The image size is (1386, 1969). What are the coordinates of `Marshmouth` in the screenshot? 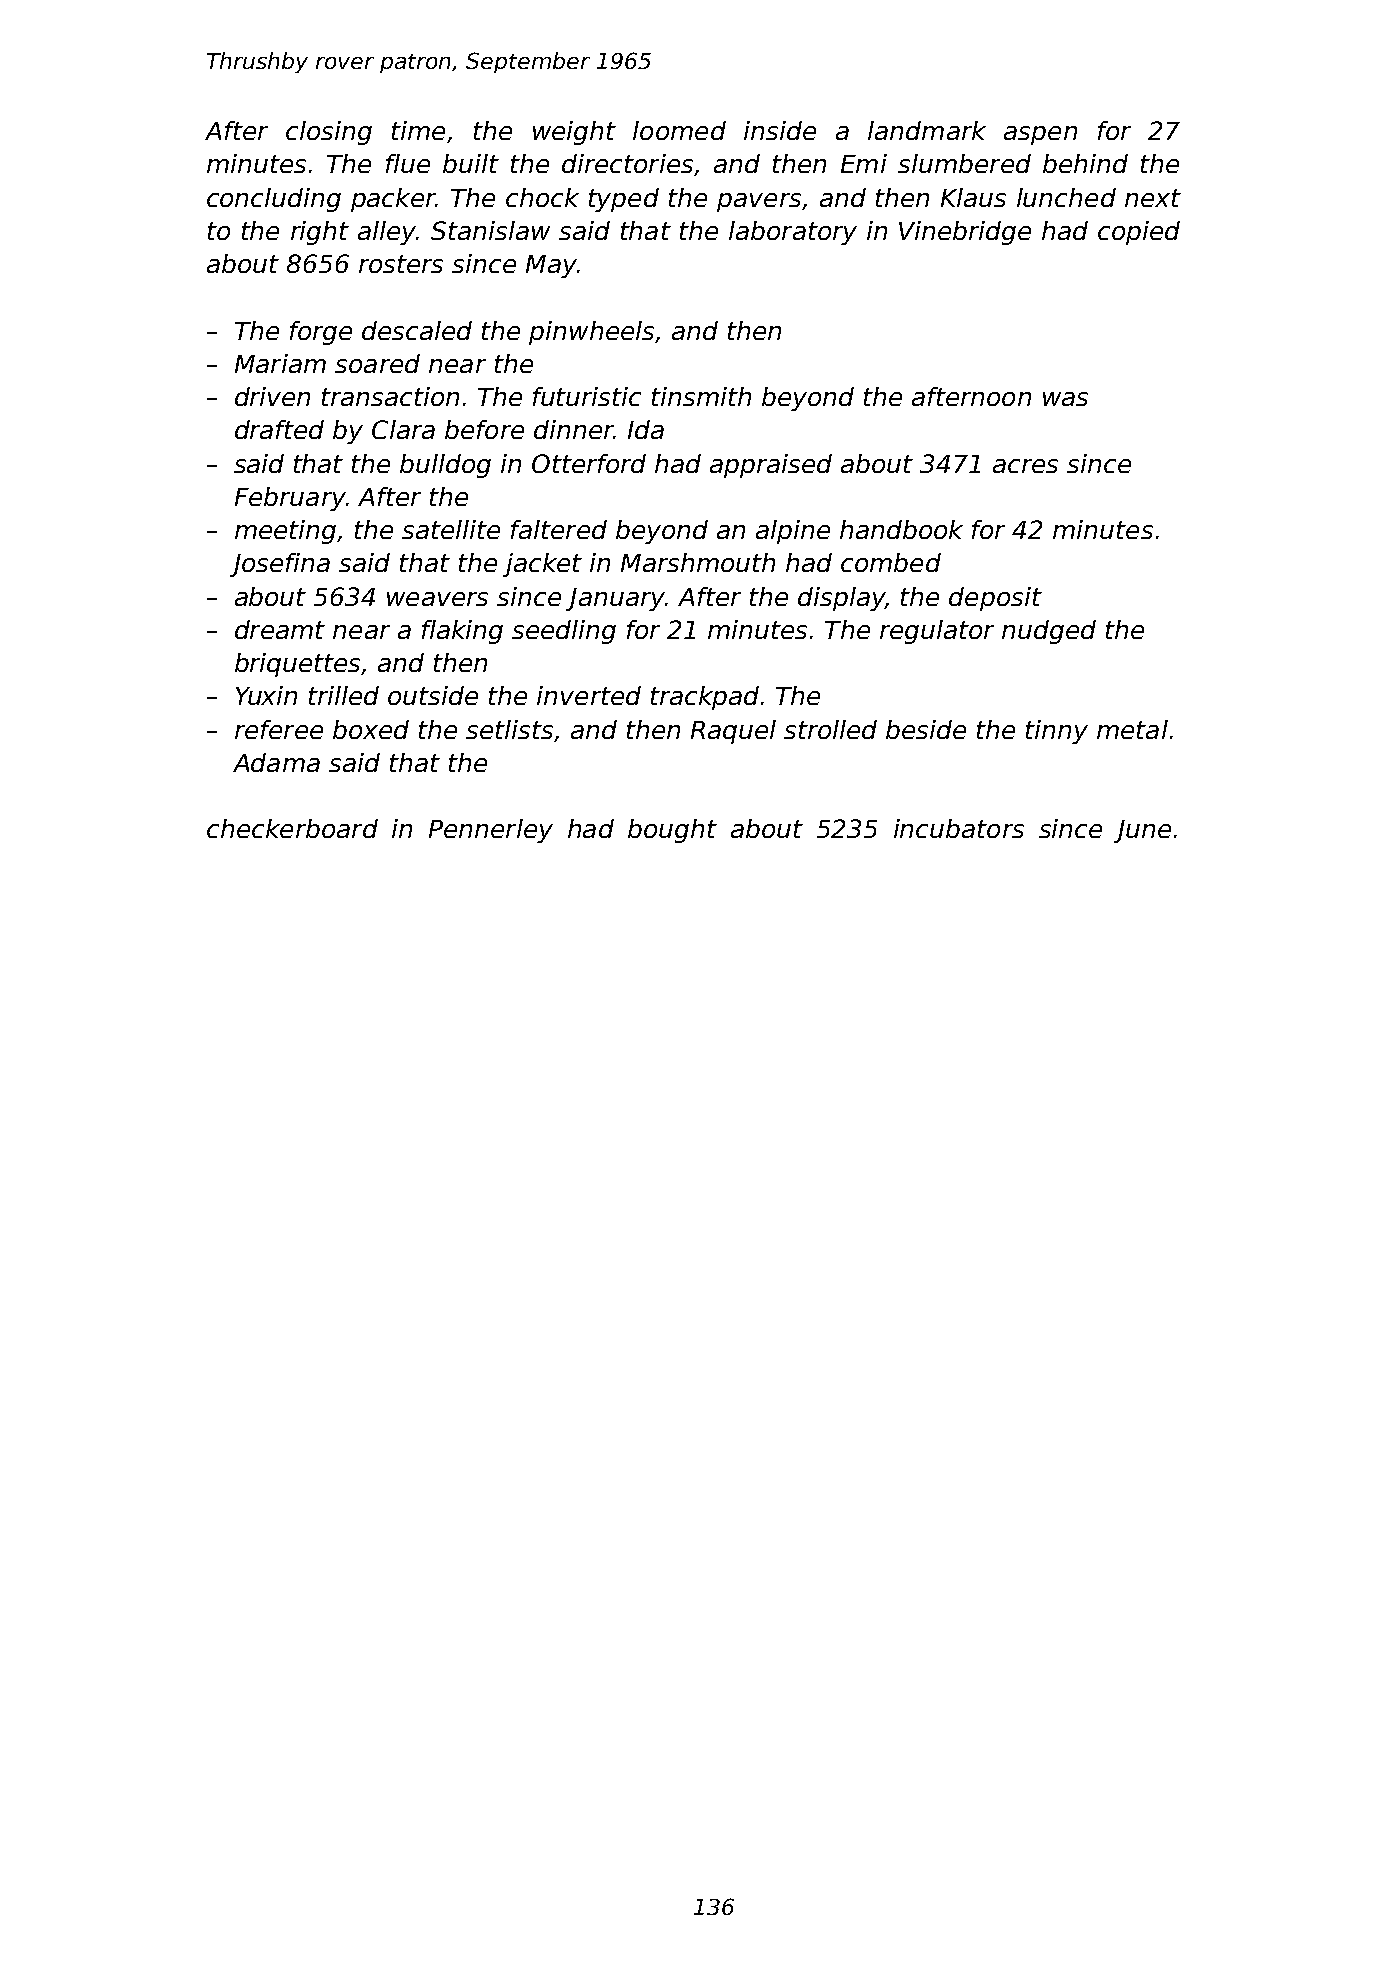 It's located at (698, 562).
